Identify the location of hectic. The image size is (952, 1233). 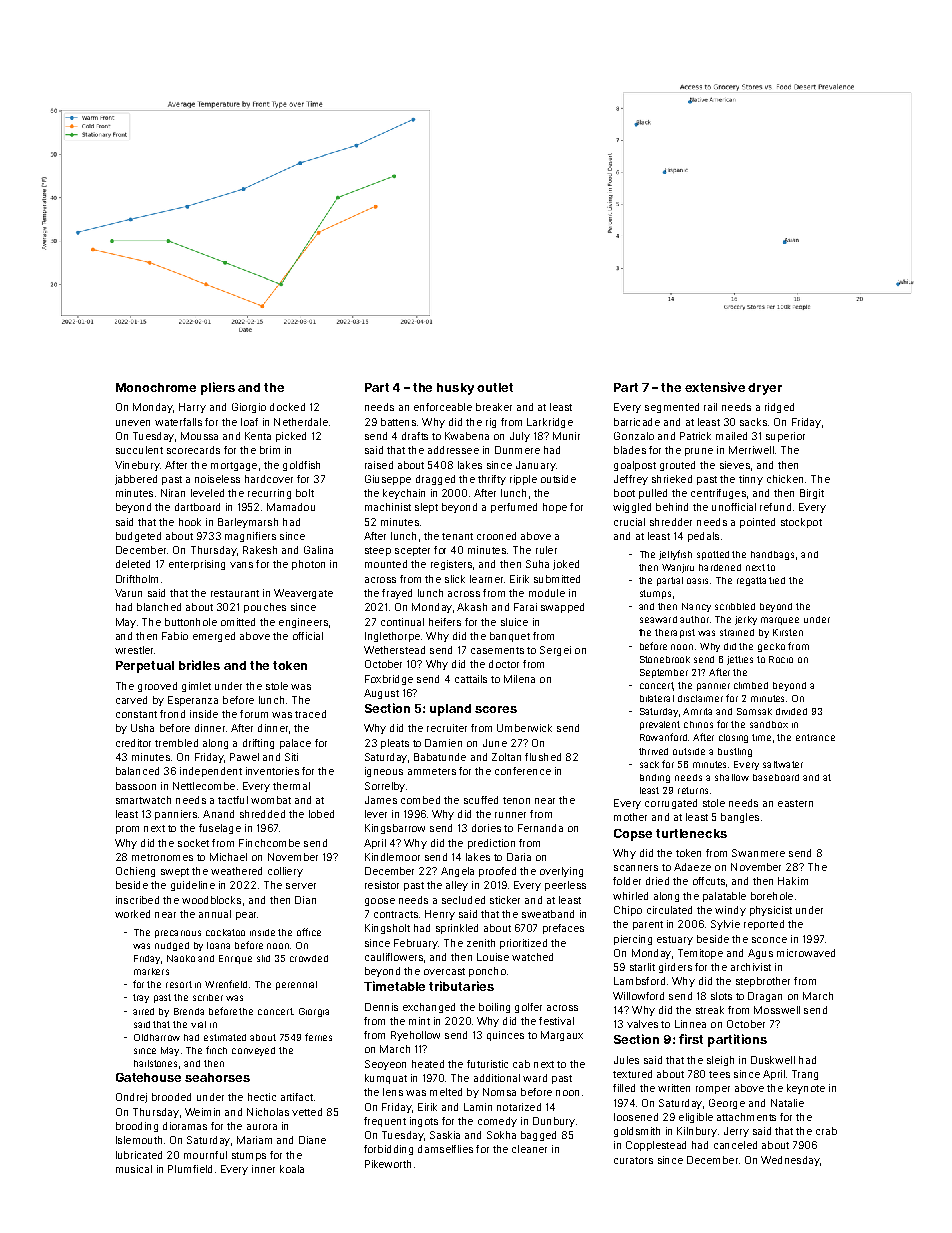
(262, 1097).
